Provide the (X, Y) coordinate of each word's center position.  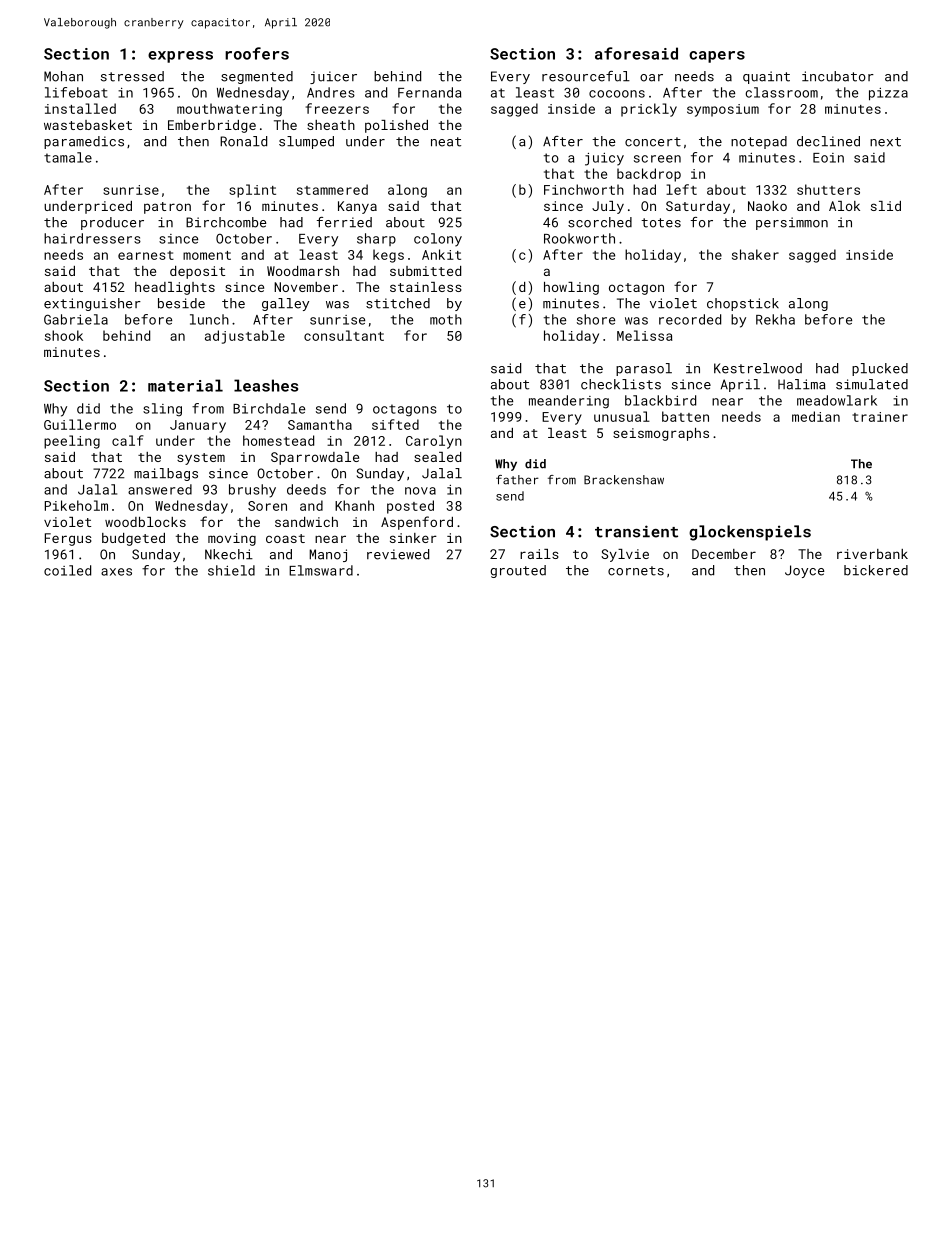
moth (446, 319)
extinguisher (92, 304)
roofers (257, 53)
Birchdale (269, 408)
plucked (880, 369)
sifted (395, 424)
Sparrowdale (315, 458)
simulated (872, 384)
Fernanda (429, 92)
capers (717, 57)
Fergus (68, 539)
